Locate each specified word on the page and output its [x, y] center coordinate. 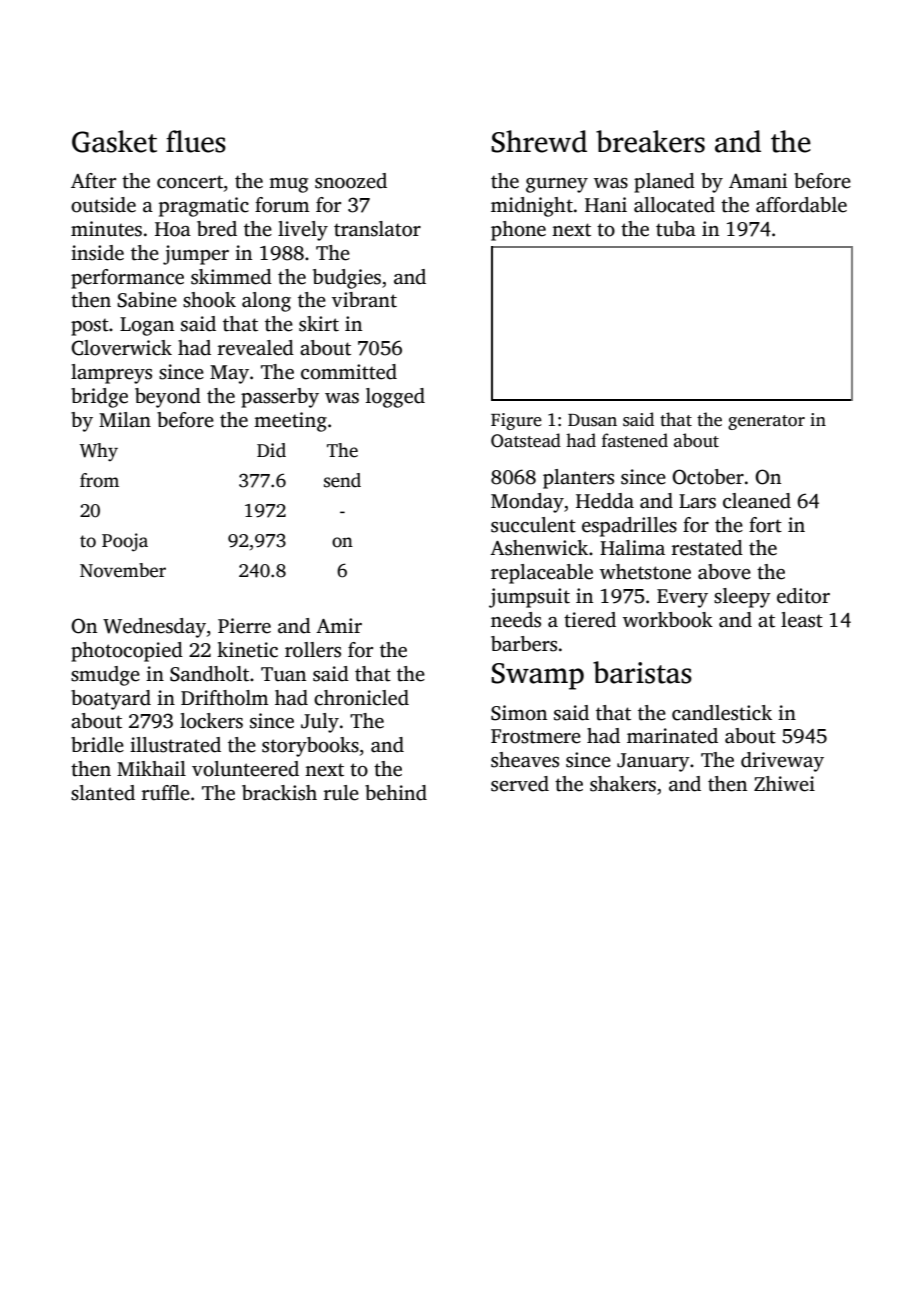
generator [766, 422]
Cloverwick [121, 348]
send [342, 480]
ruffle [166, 793]
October [708, 477]
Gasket [114, 141]
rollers [313, 650]
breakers [650, 141]
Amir [339, 625]
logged [395, 398]
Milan [125, 420]
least [802, 620]
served [520, 784]
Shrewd [539, 141]
